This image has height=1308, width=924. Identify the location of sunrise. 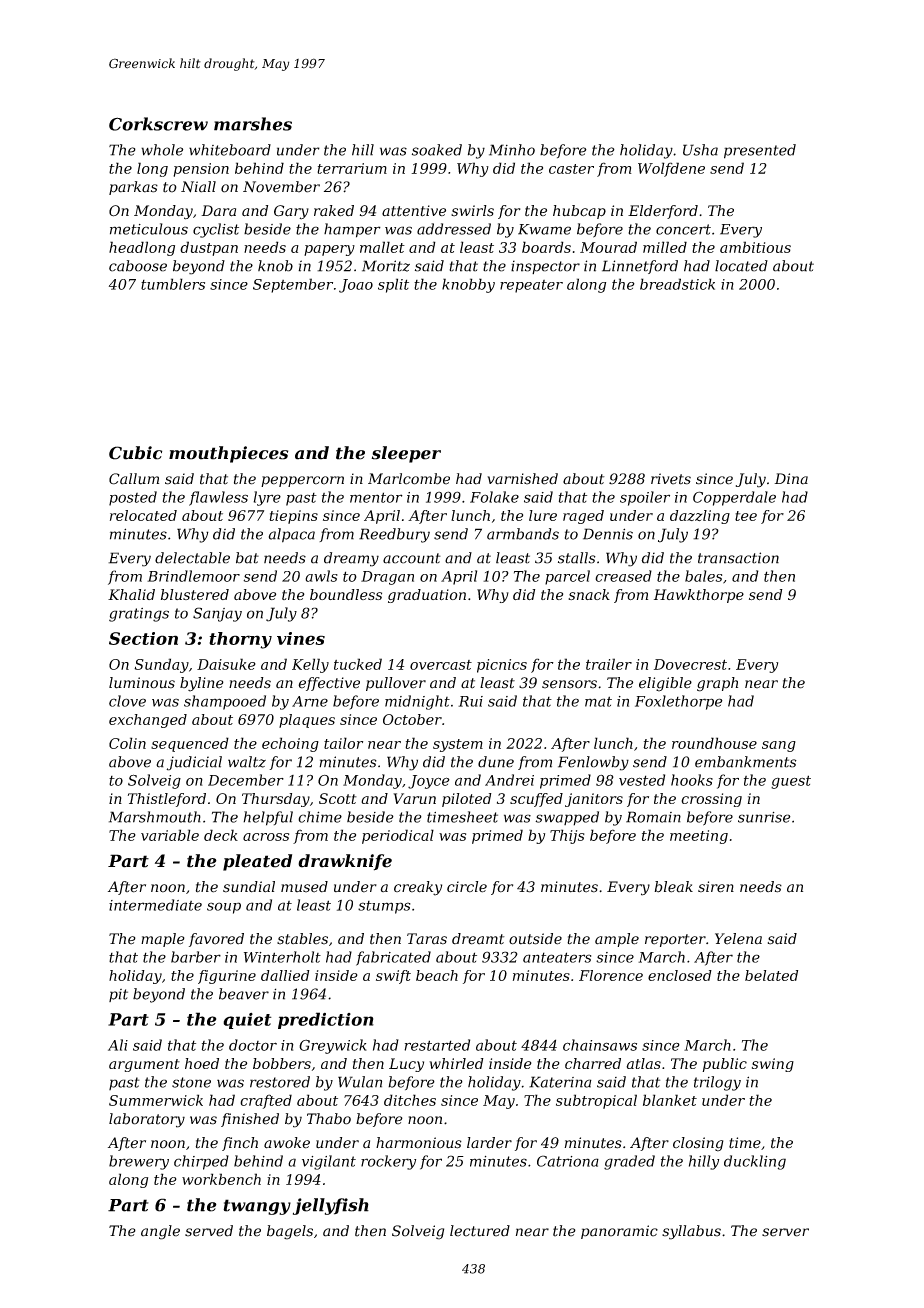
(764, 817).
